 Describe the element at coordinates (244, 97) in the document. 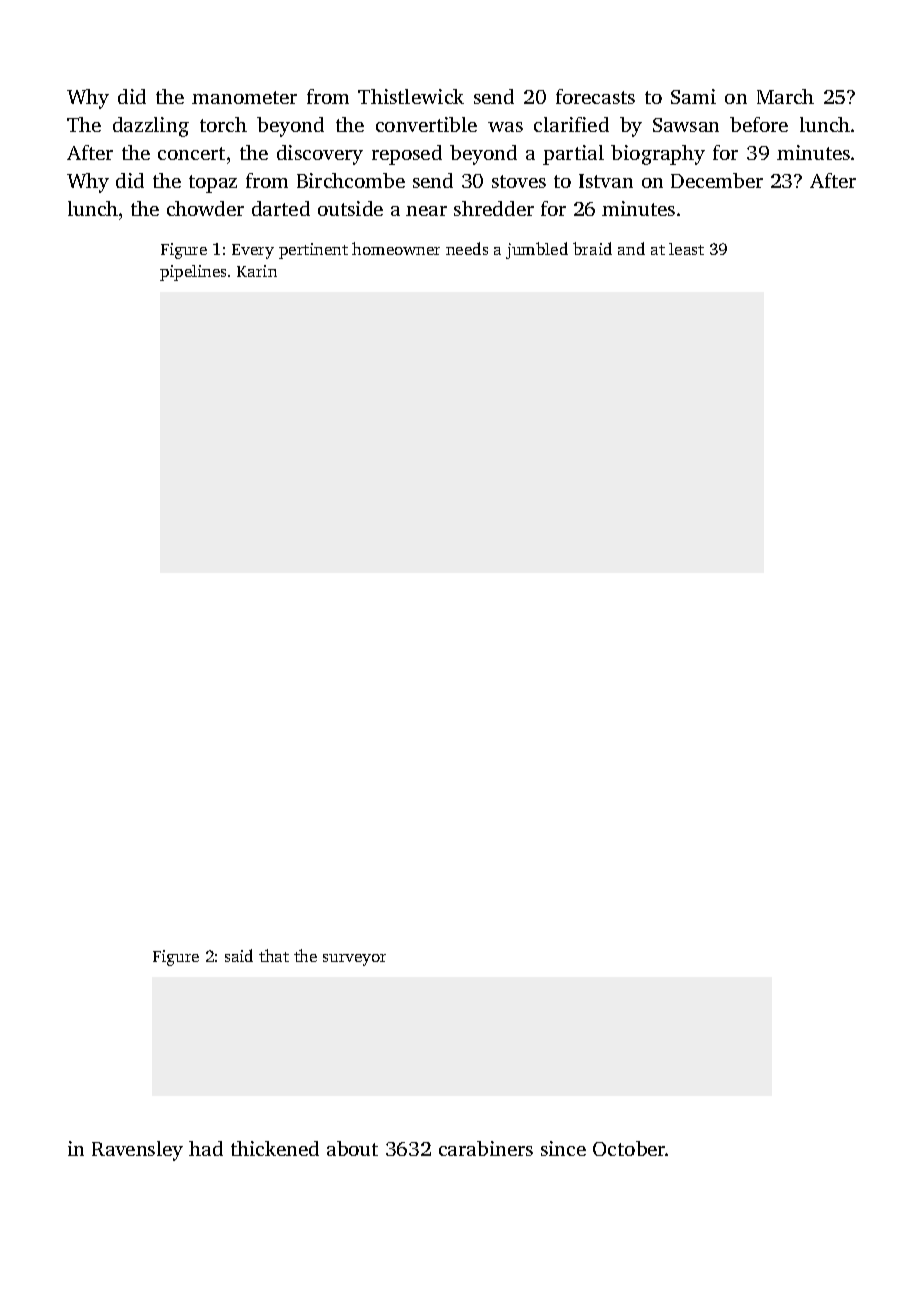

I see `manometer` at that location.
